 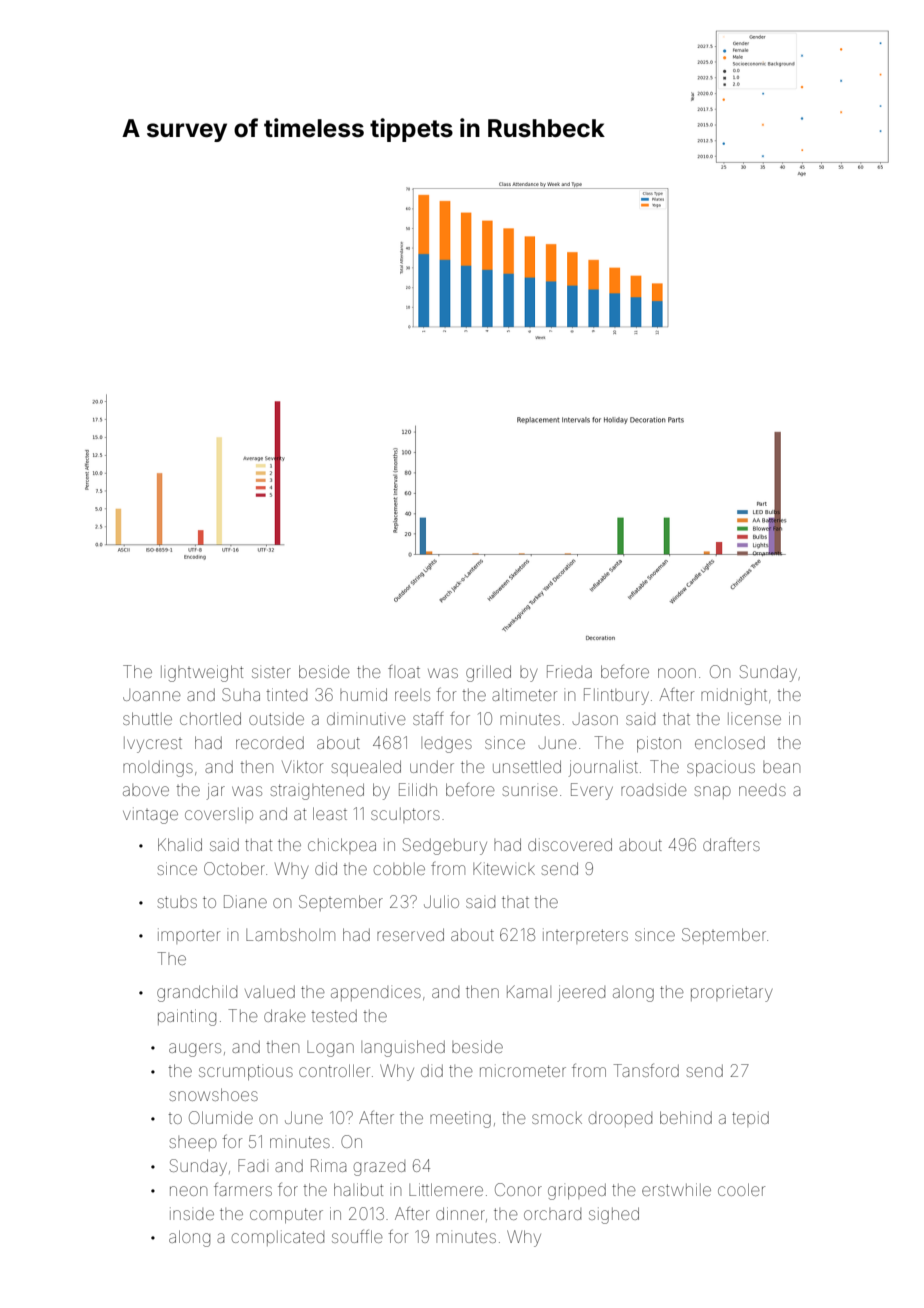 What do you see at coordinates (197, 993) in the page?
I see `grandchild` at bounding box center [197, 993].
